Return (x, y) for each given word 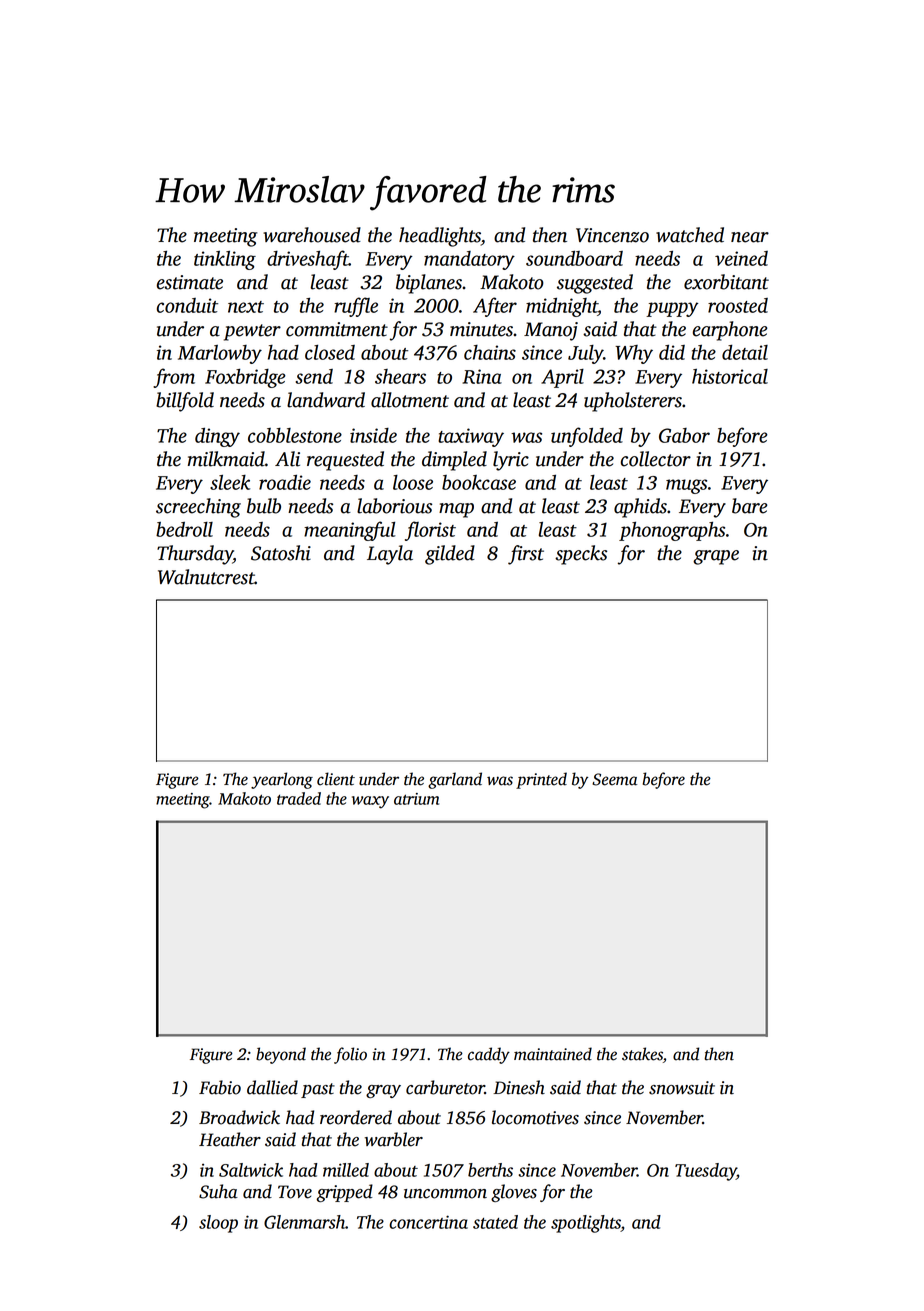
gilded (450, 555)
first (526, 555)
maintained (553, 1054)
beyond (281, 1055)
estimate (190, 282)
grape (716, 557)
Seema (614, 779)
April (562, 378)
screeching (198, 508)
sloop (218, 1224)
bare (750, 506)
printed (541, 780)
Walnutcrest (206, 577)
